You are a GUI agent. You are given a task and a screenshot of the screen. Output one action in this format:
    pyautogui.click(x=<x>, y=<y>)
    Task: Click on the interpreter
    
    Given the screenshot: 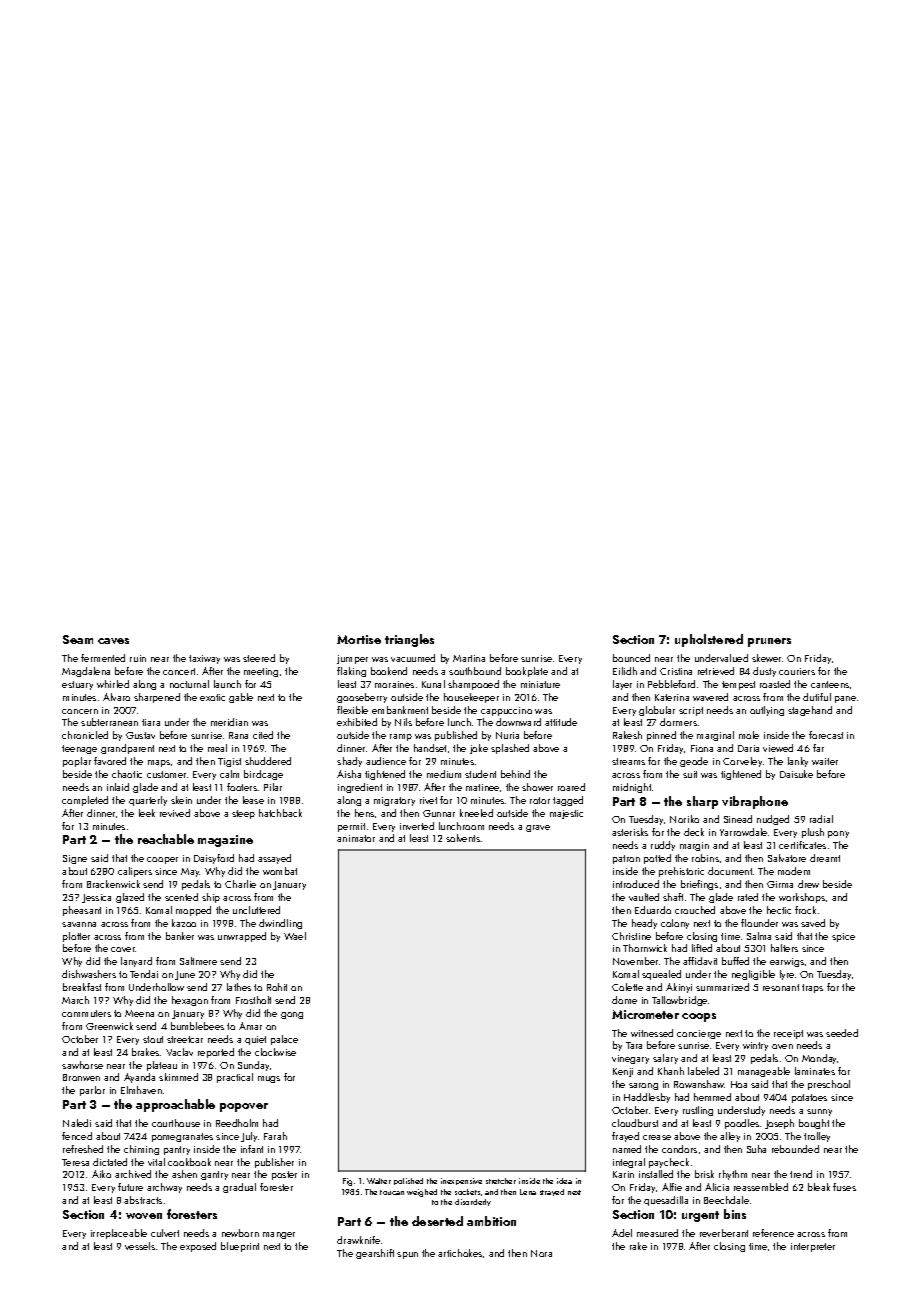 What is the action you would take?
    pyautogui.click(x=813, y=1247)
